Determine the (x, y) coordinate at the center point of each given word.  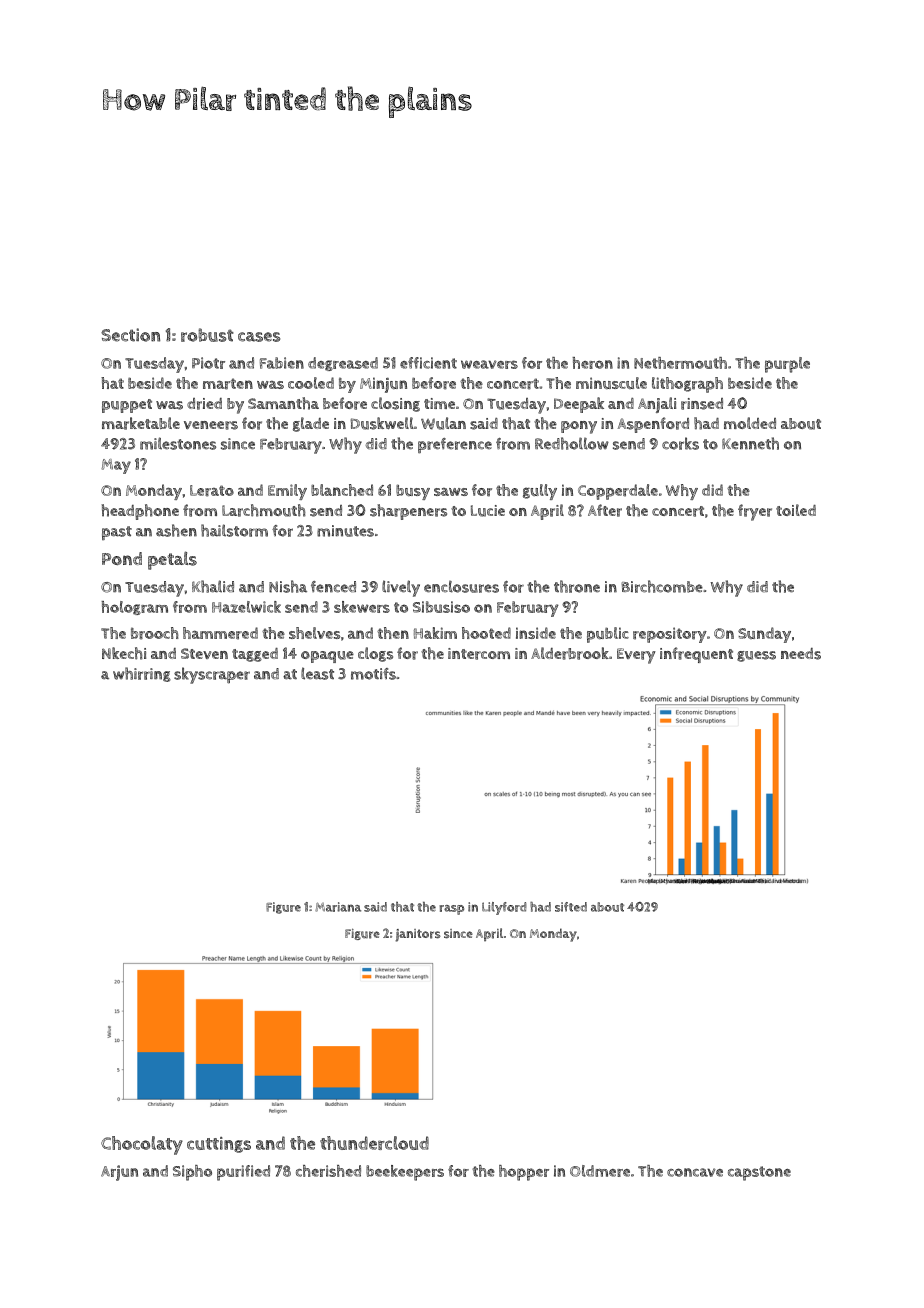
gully (540, 492)
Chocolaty (142, 1145)
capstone (759, 1173)
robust (207, 335)
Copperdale (618, 492)
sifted (571, 907)
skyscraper (212, 675)
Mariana (338, 907)
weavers (489, 364)
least (317, 673)
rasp (451, 910)
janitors (418, 935)
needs (801, 654)
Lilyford (504, 908)
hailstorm (234, 530)
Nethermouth (680, 363)
